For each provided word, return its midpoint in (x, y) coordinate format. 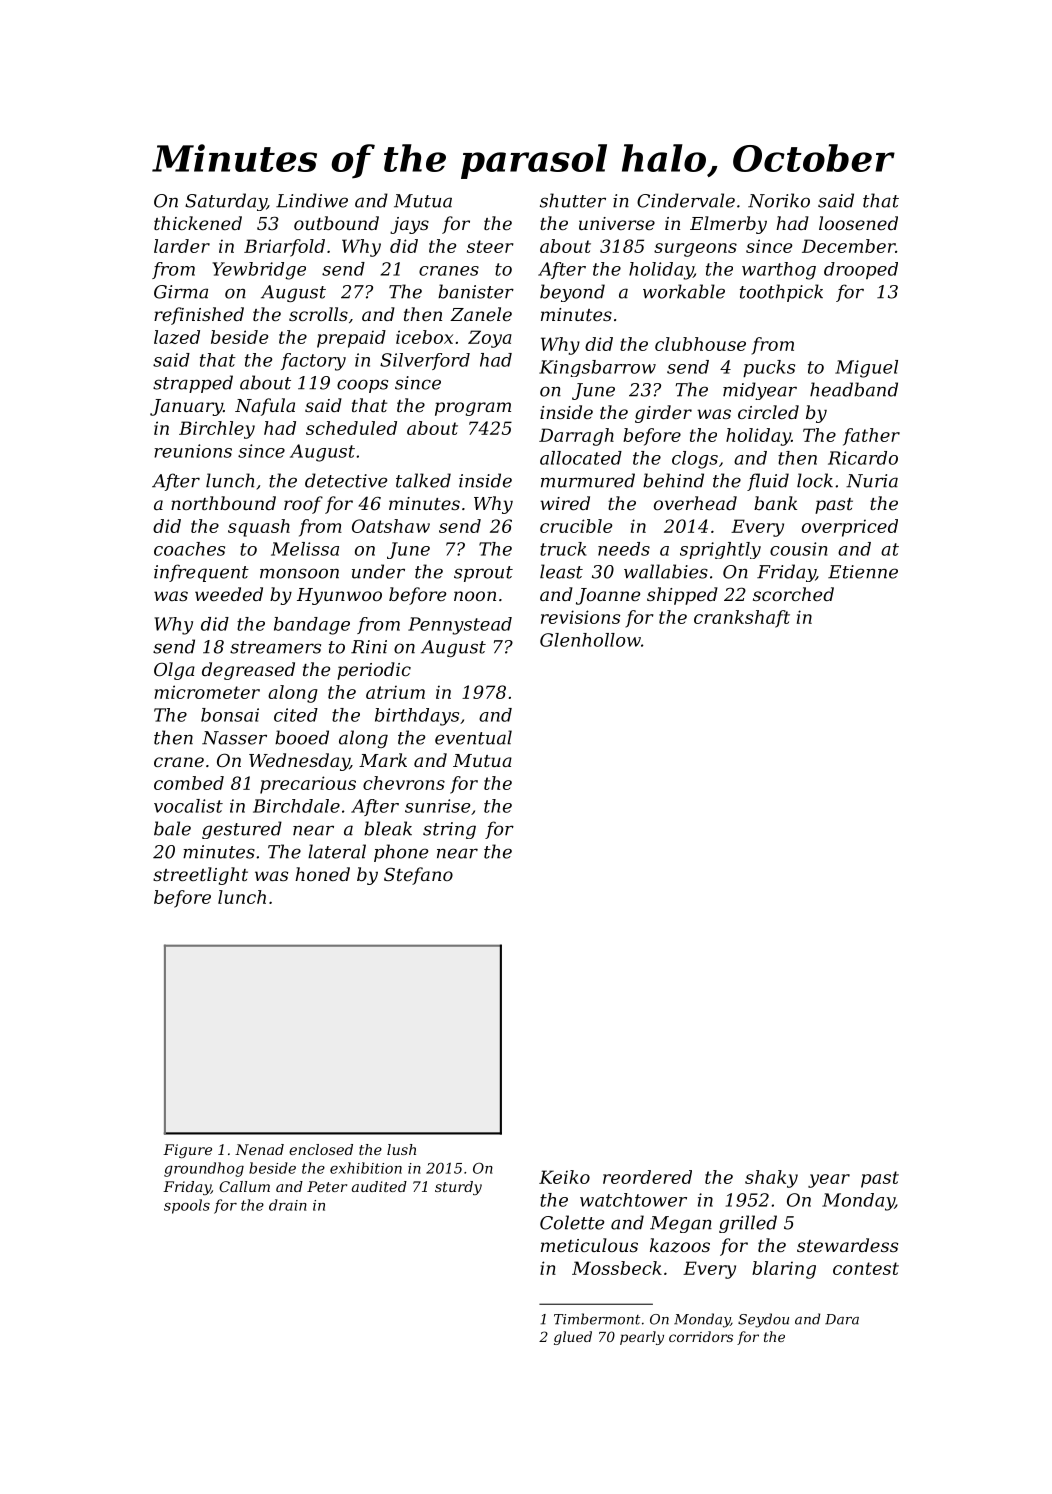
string (449, 830)
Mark (383, 760)
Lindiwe (312, 200)
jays (409, 225)
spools (187, 1206)
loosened (858, 223)
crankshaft (742, 619)
